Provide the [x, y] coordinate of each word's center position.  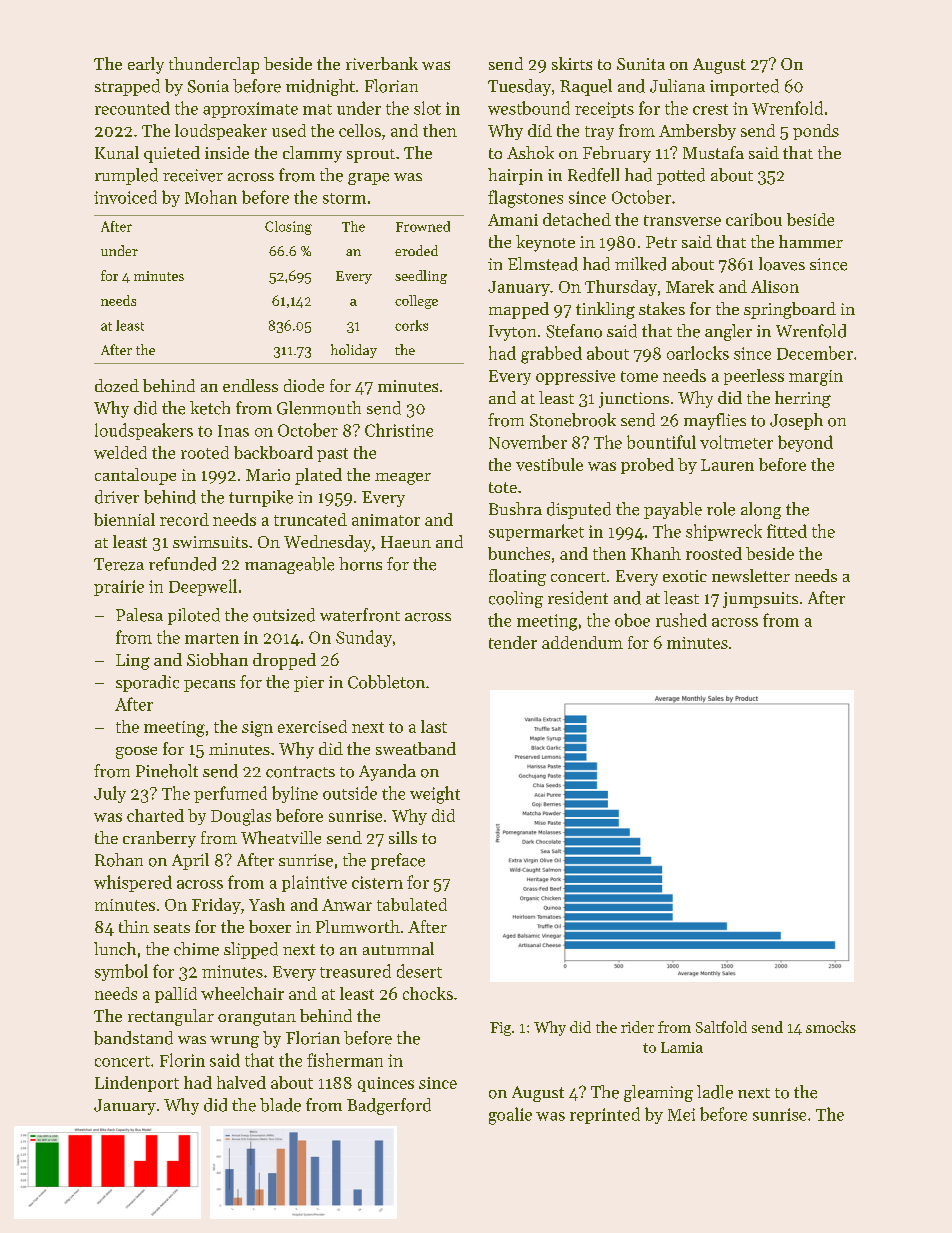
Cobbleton [386, 682]
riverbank [382, 63]
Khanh [656, 553]
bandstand [133, 1038]
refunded [182, 564]
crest [710, 109]
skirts [572, 63]
